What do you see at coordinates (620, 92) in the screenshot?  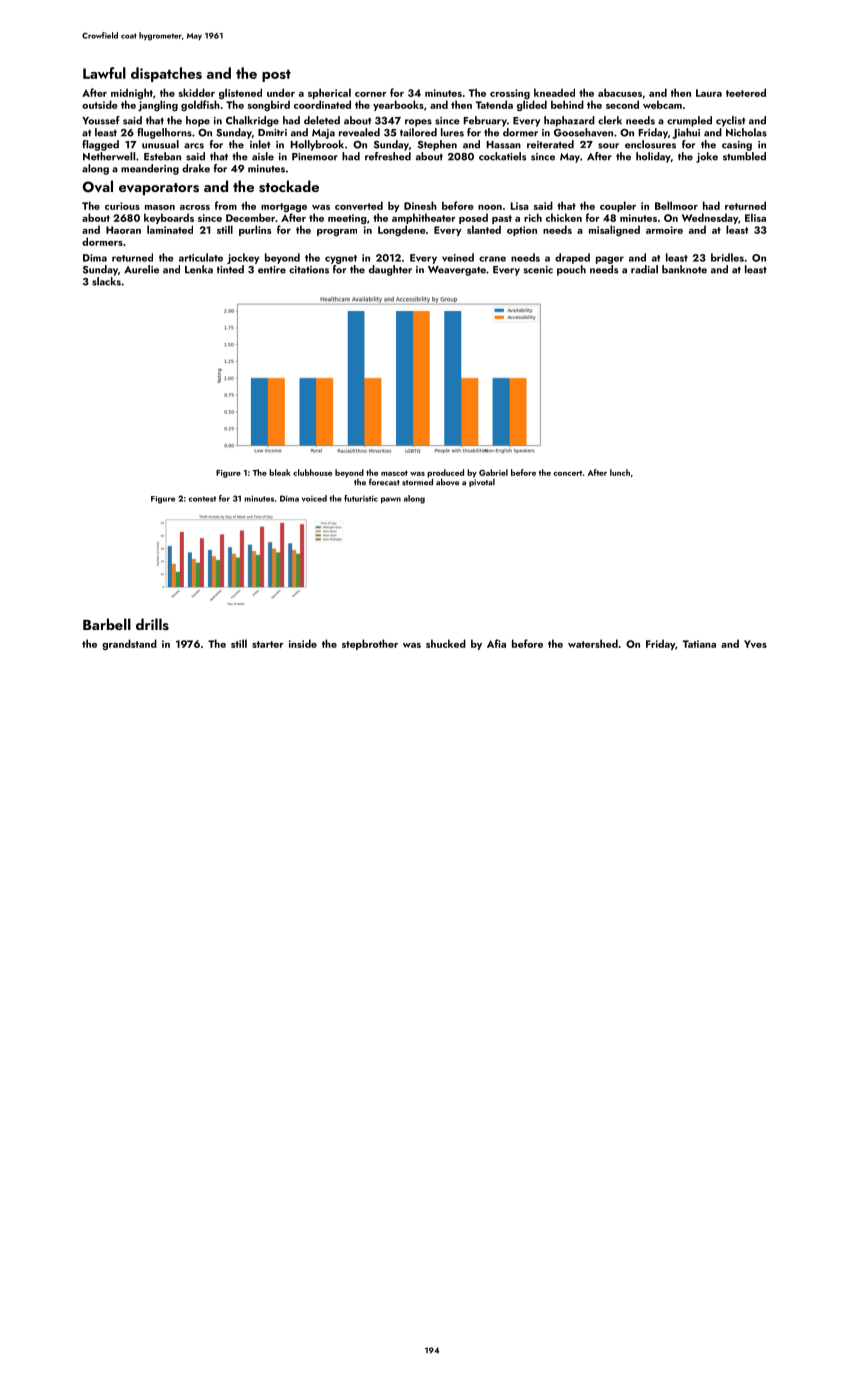 I see `abacuses` at bounding box center [620, 92].
